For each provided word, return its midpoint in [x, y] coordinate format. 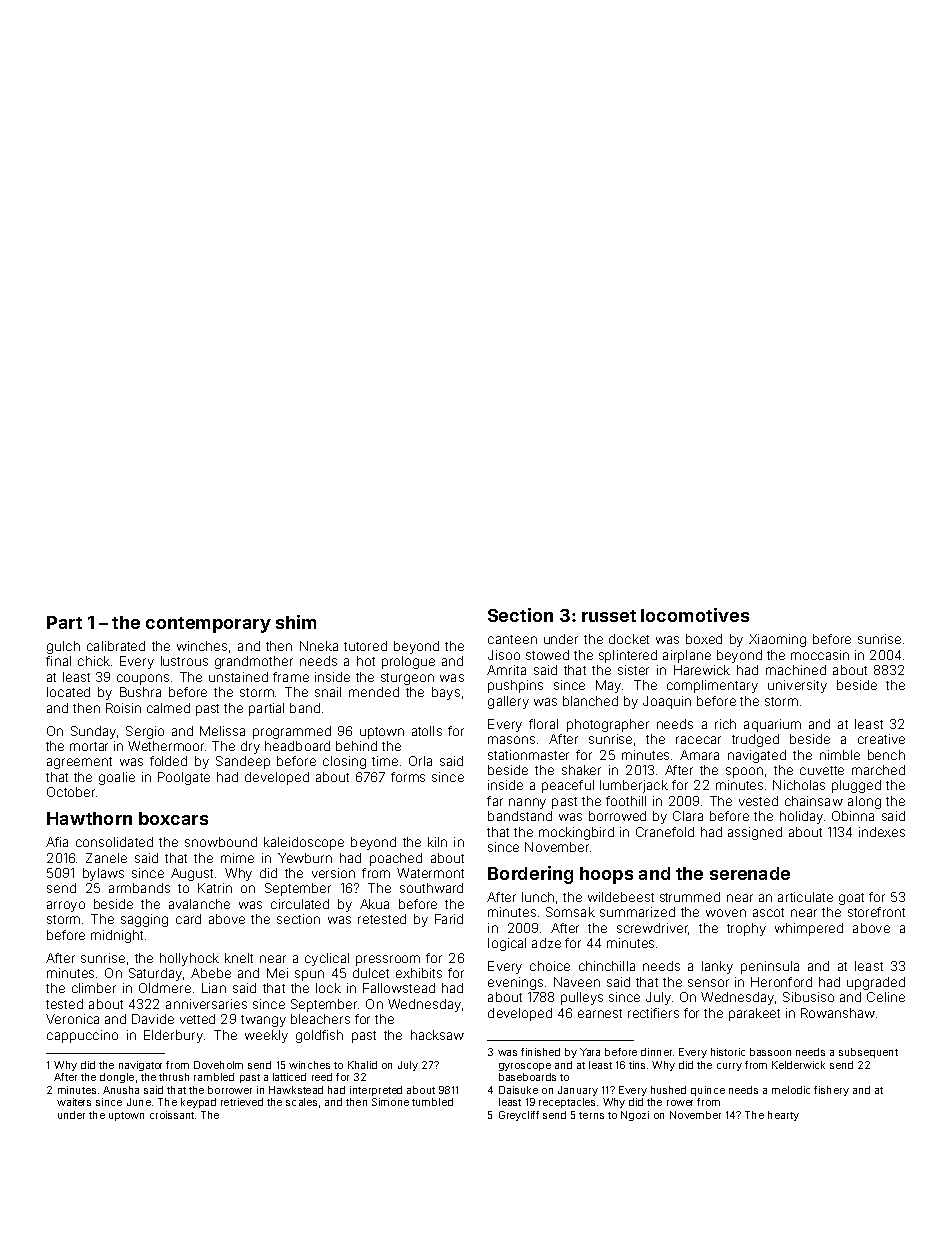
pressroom [388, 960]
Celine [886, 997]
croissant [172, 1115]
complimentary [712, 686]
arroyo [66, 906]
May [608, 686]
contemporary [208, 625]
